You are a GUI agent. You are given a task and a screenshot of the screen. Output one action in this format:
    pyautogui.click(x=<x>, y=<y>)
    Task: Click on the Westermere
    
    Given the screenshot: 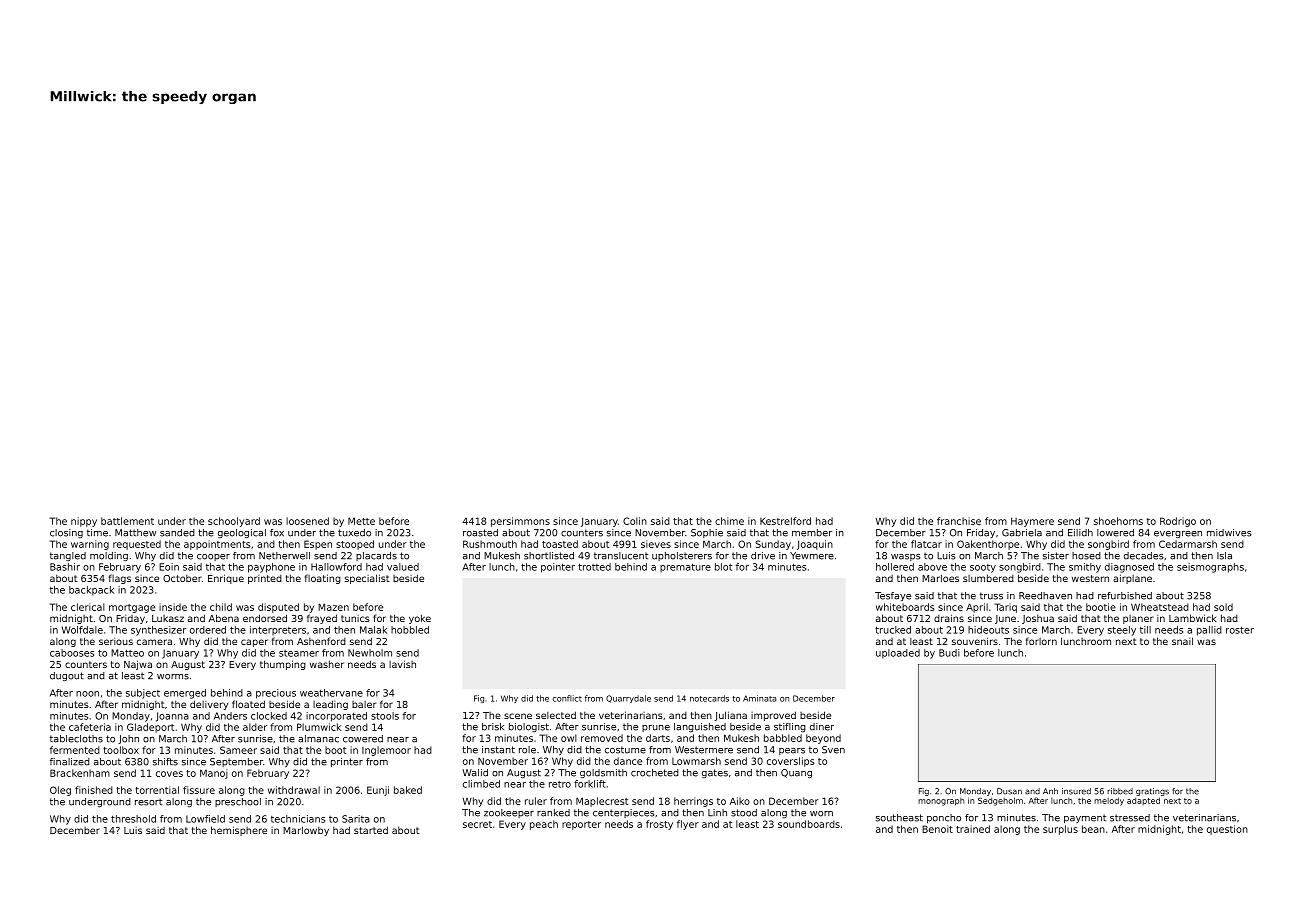 What is the action you would take?
    pyautogui.click(x=704, y=750)
